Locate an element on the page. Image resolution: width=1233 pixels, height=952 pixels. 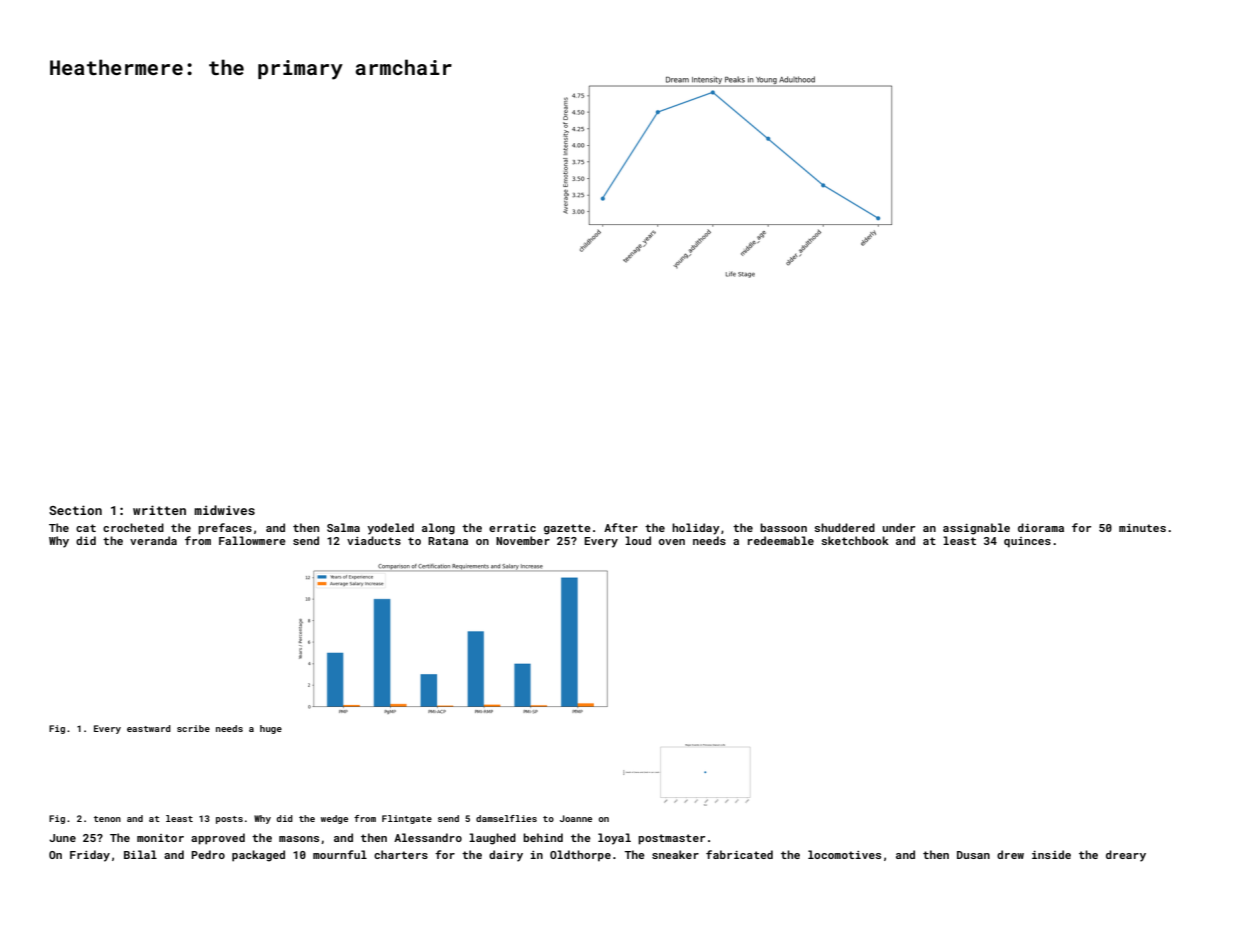
under is located at coordinates (898, 527).
